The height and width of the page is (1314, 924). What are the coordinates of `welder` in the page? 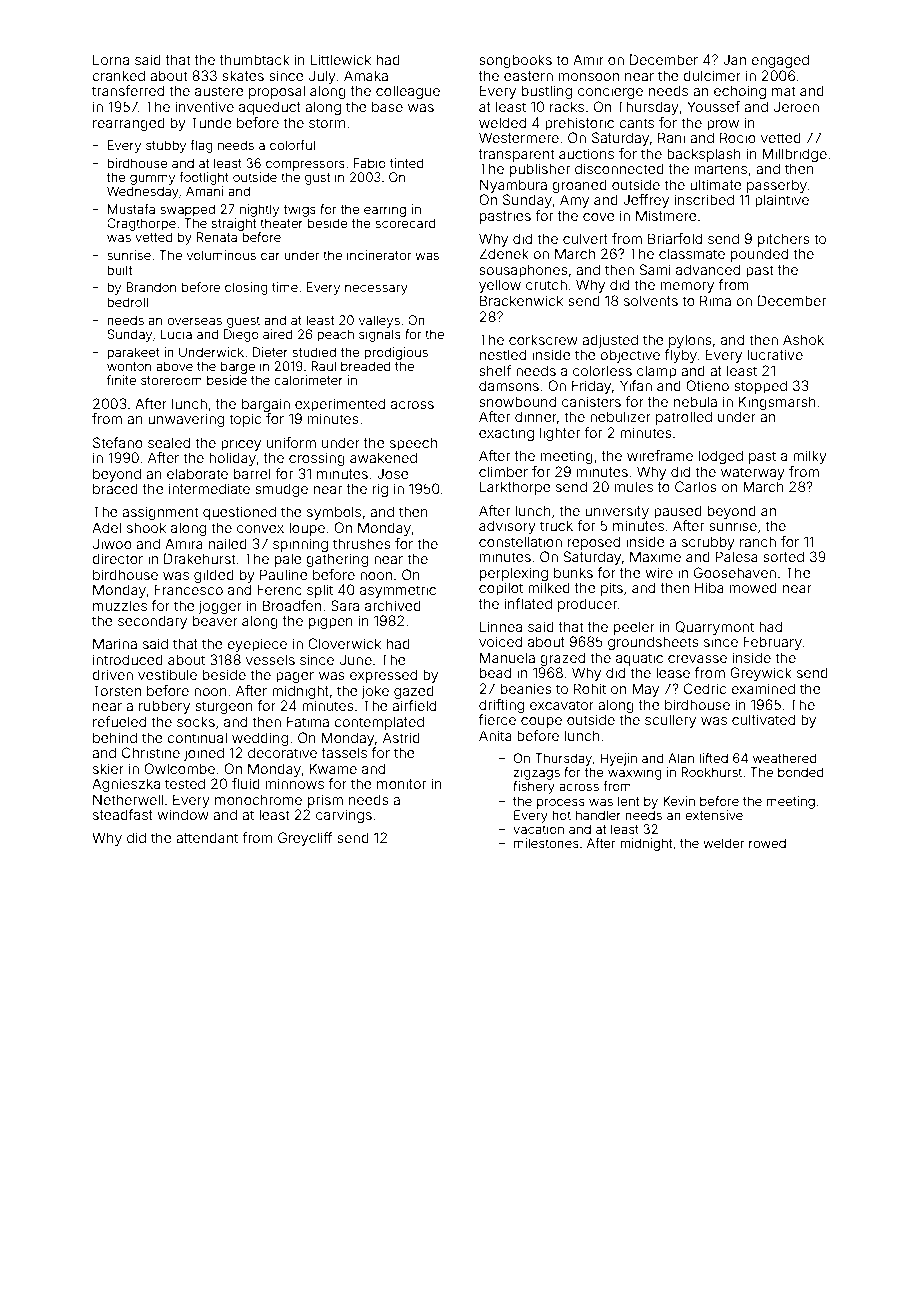 It's located at (724, 843).
